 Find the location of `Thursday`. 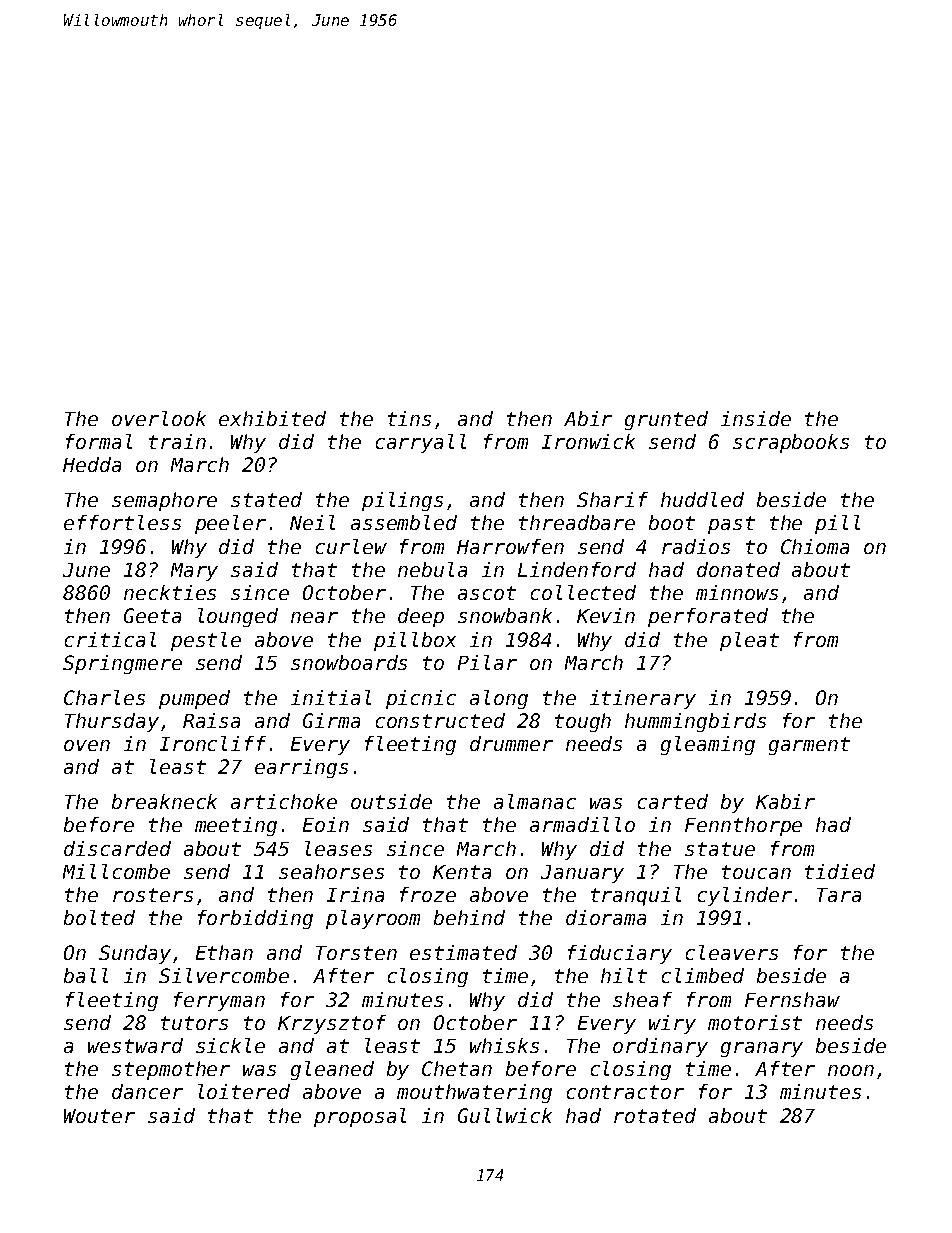

Thursday is located at coordinates (112, 722).
